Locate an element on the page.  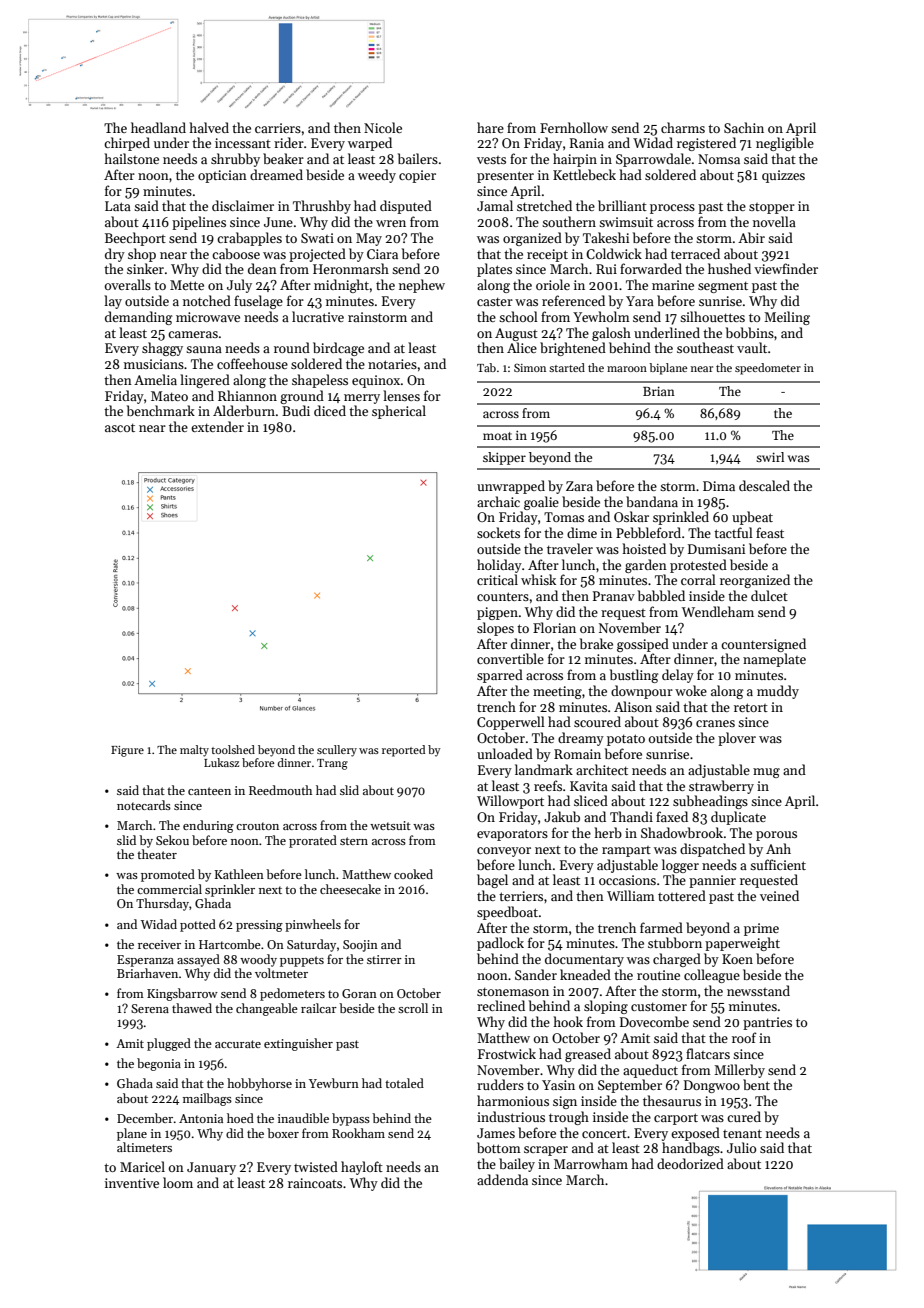
Nicole is located at coordinates (383, 127).
